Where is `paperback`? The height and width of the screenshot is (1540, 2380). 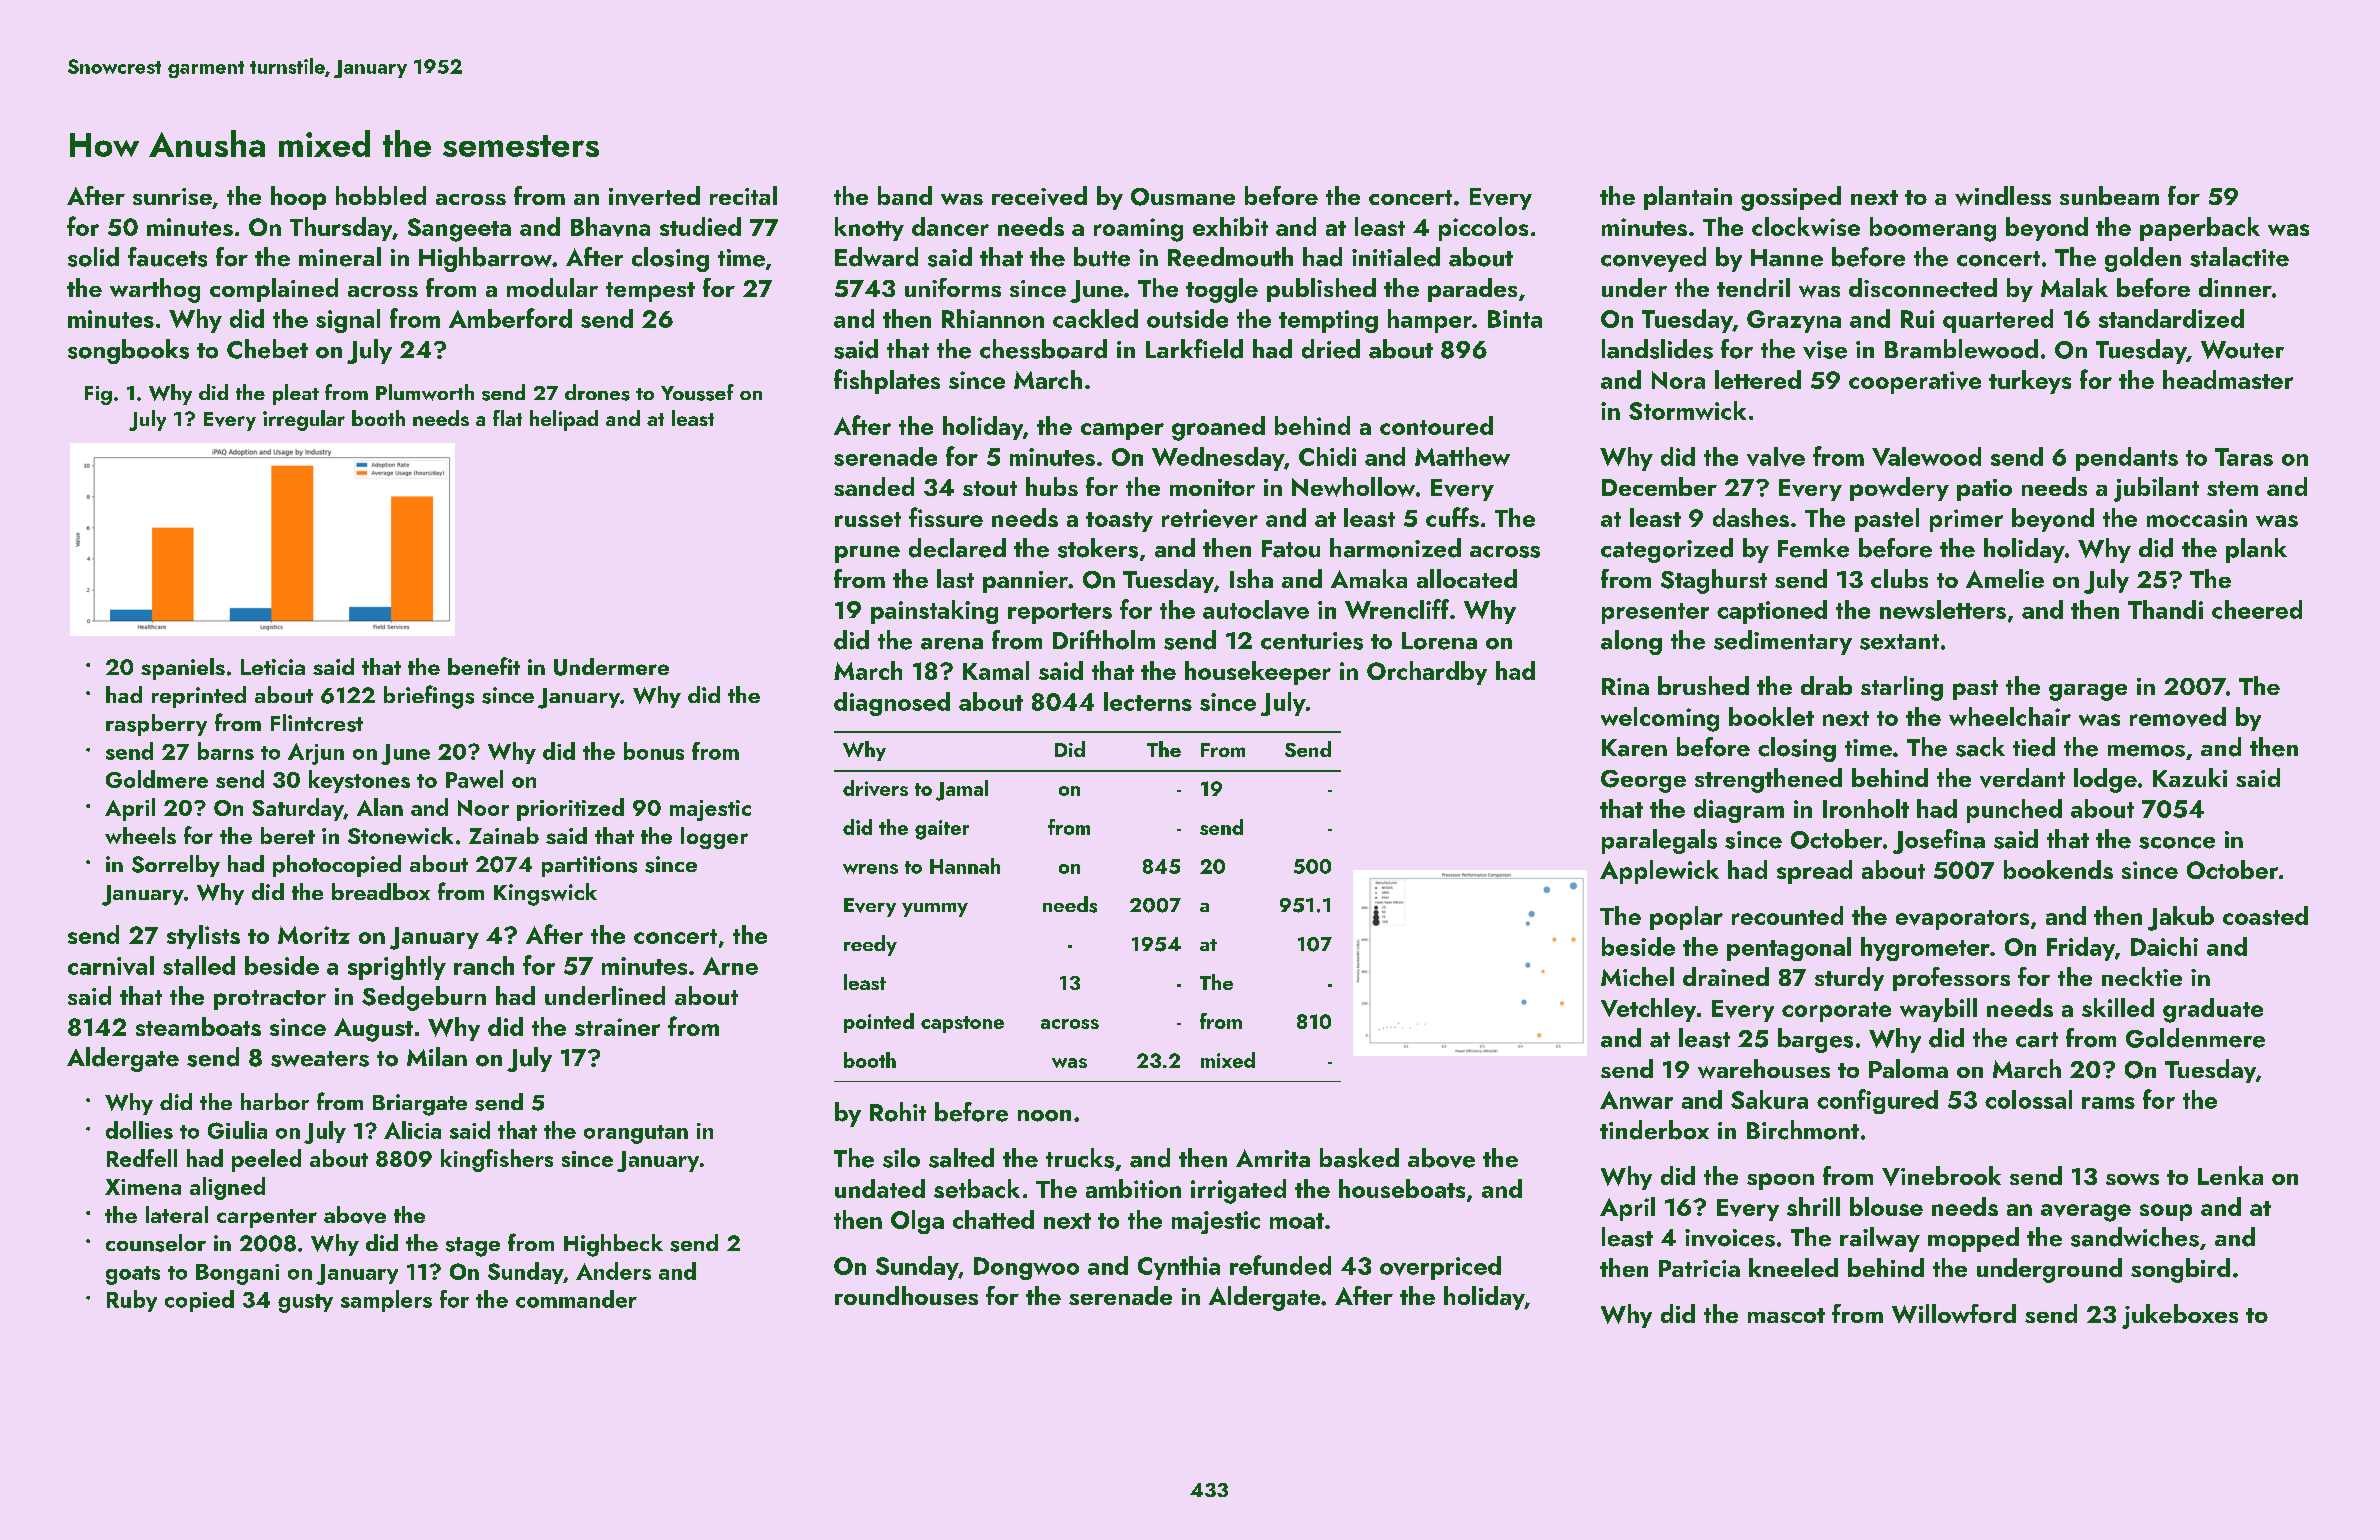 paperback is located at coordinates (2200, 229).
